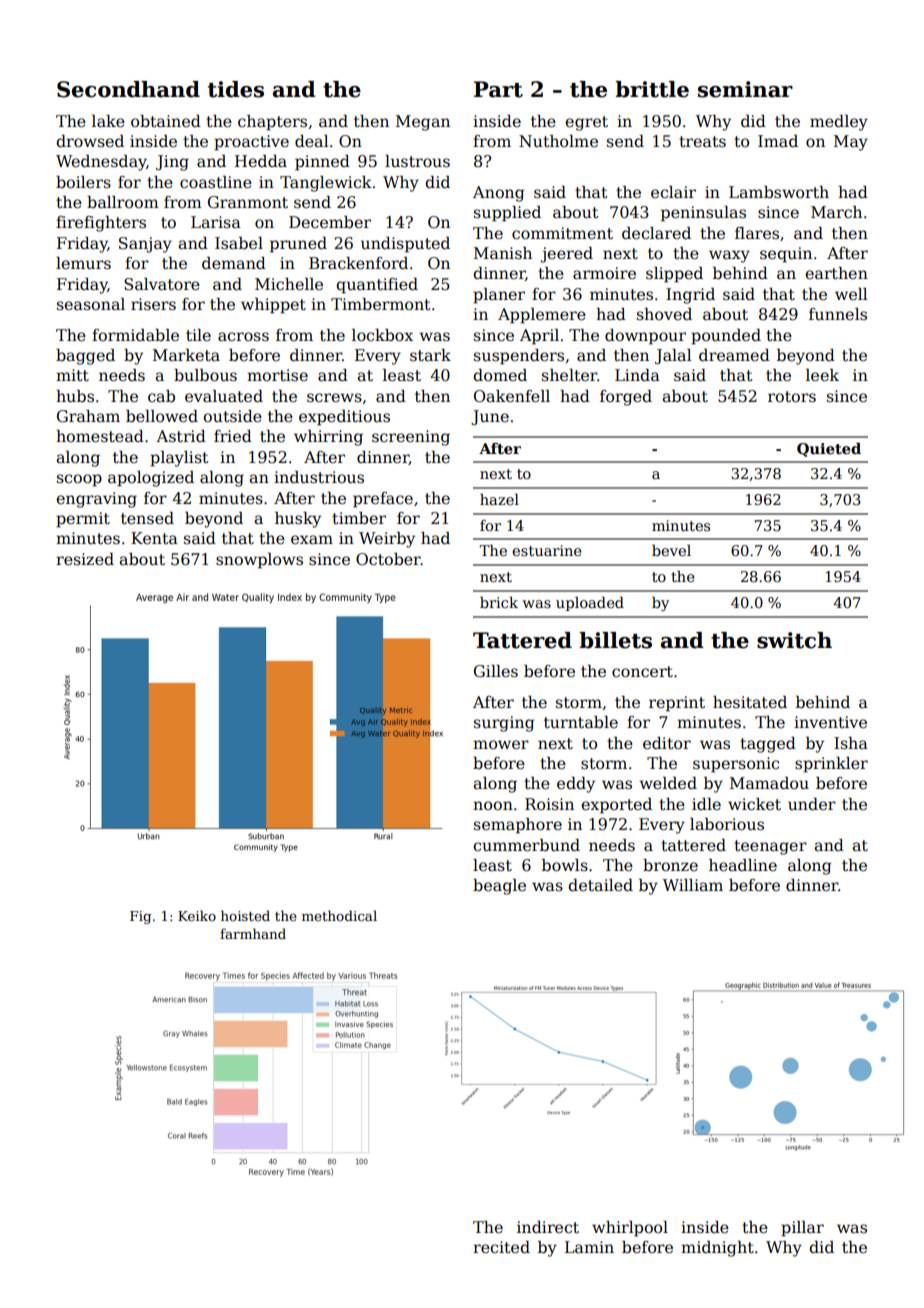  Describe the element at coordinates (496, 671) in the image. I see `Gilles` at that location.
